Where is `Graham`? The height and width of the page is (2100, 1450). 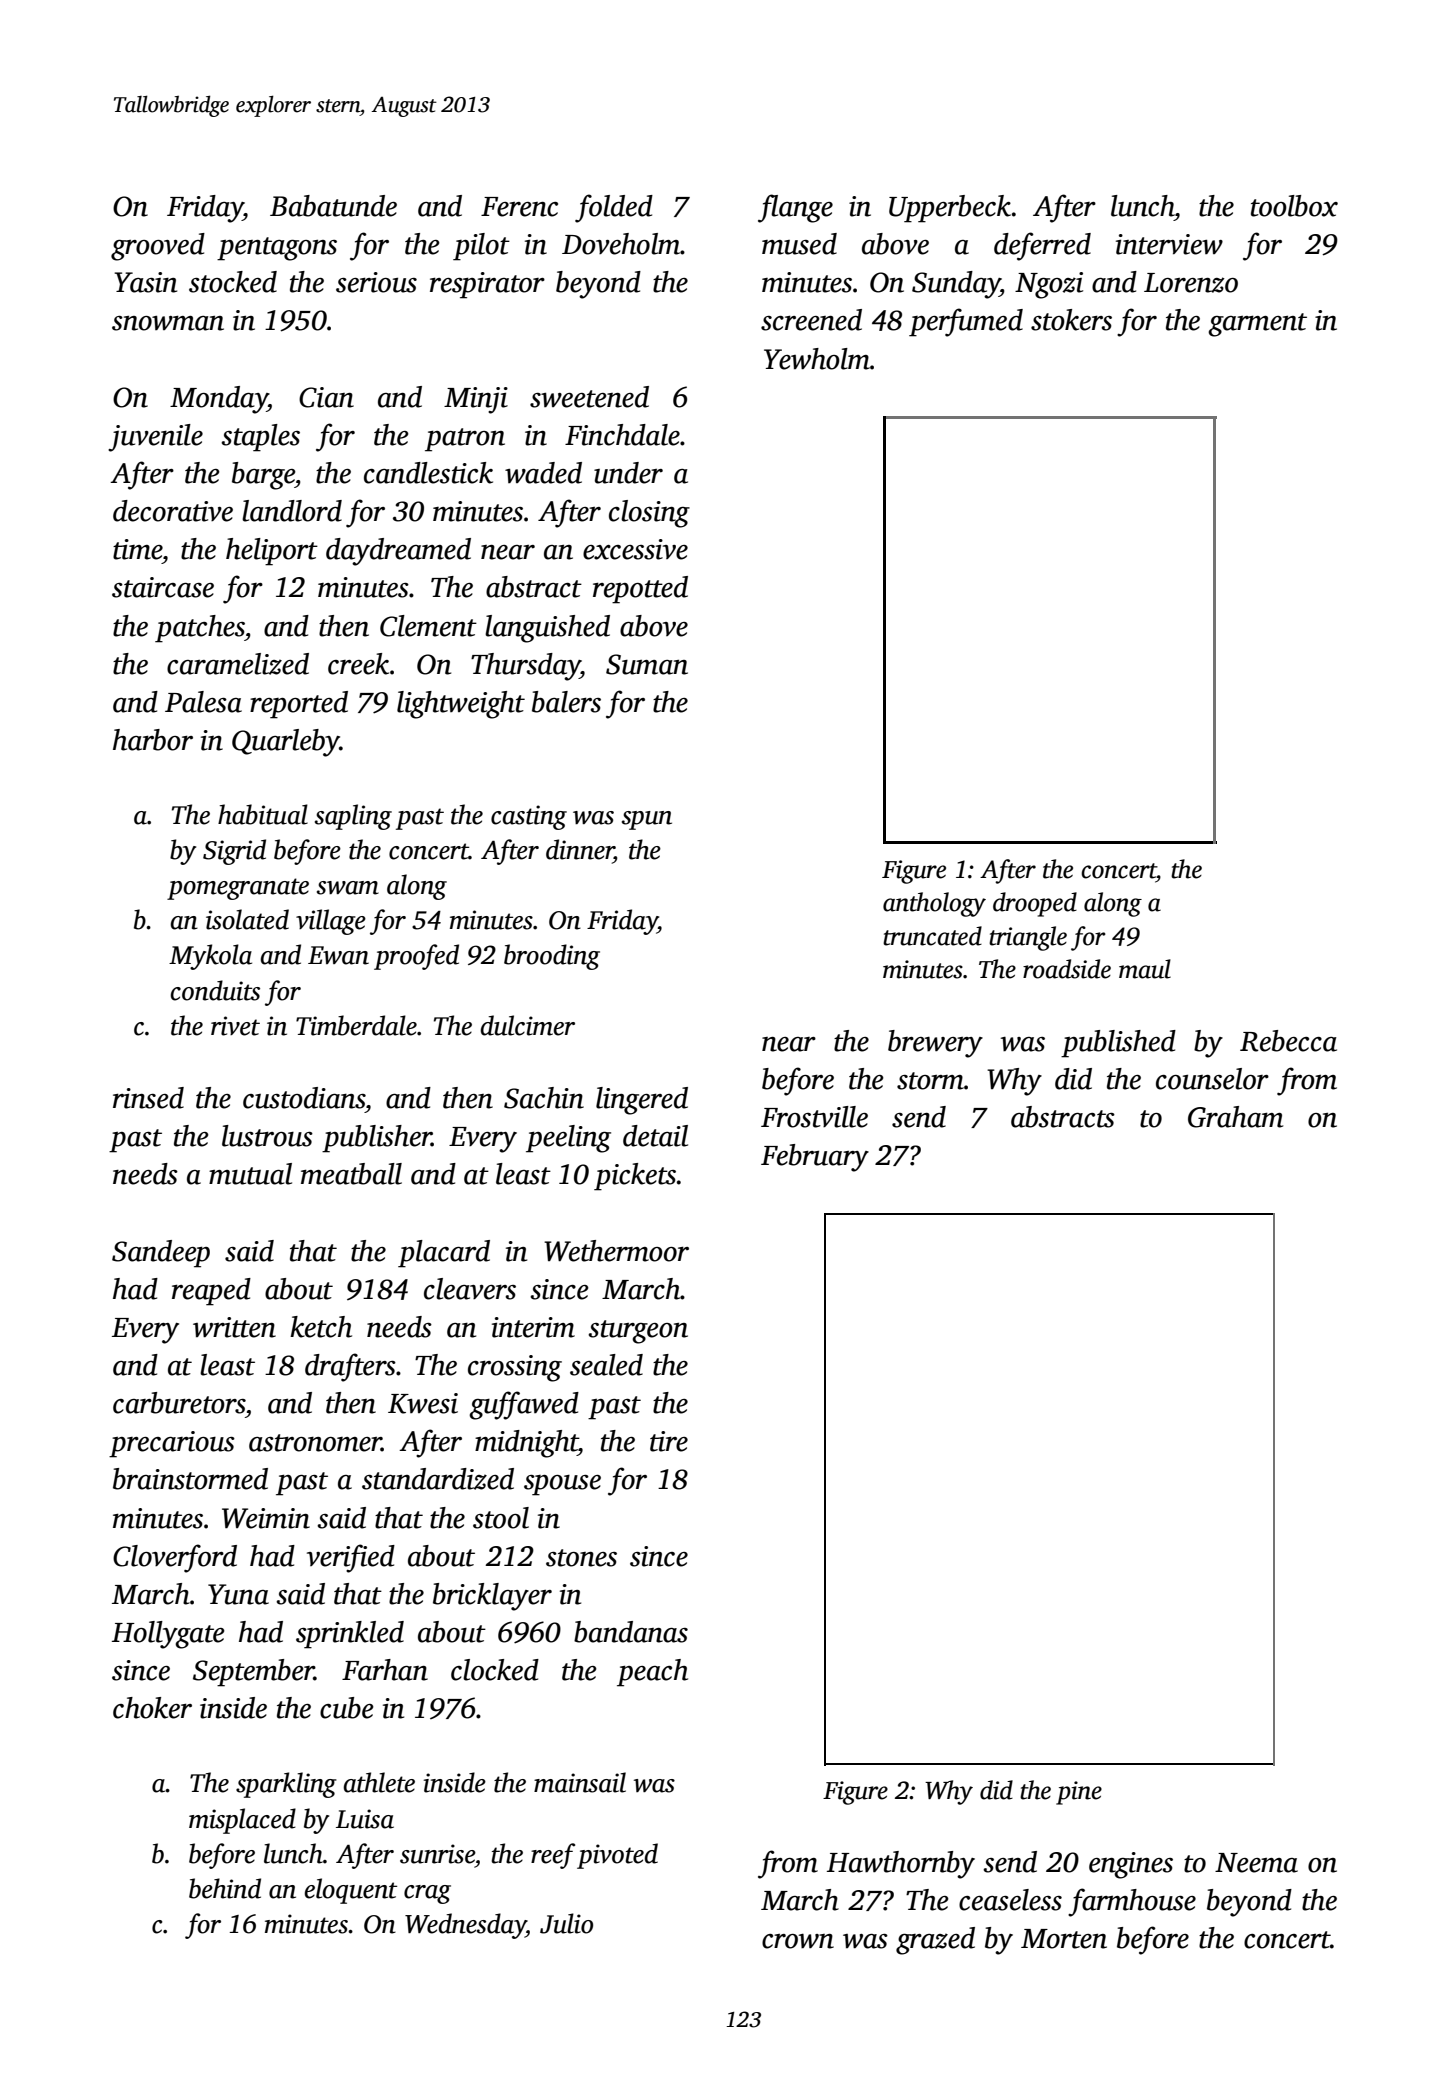 Graham is located at coordinates (1235, 1117).
